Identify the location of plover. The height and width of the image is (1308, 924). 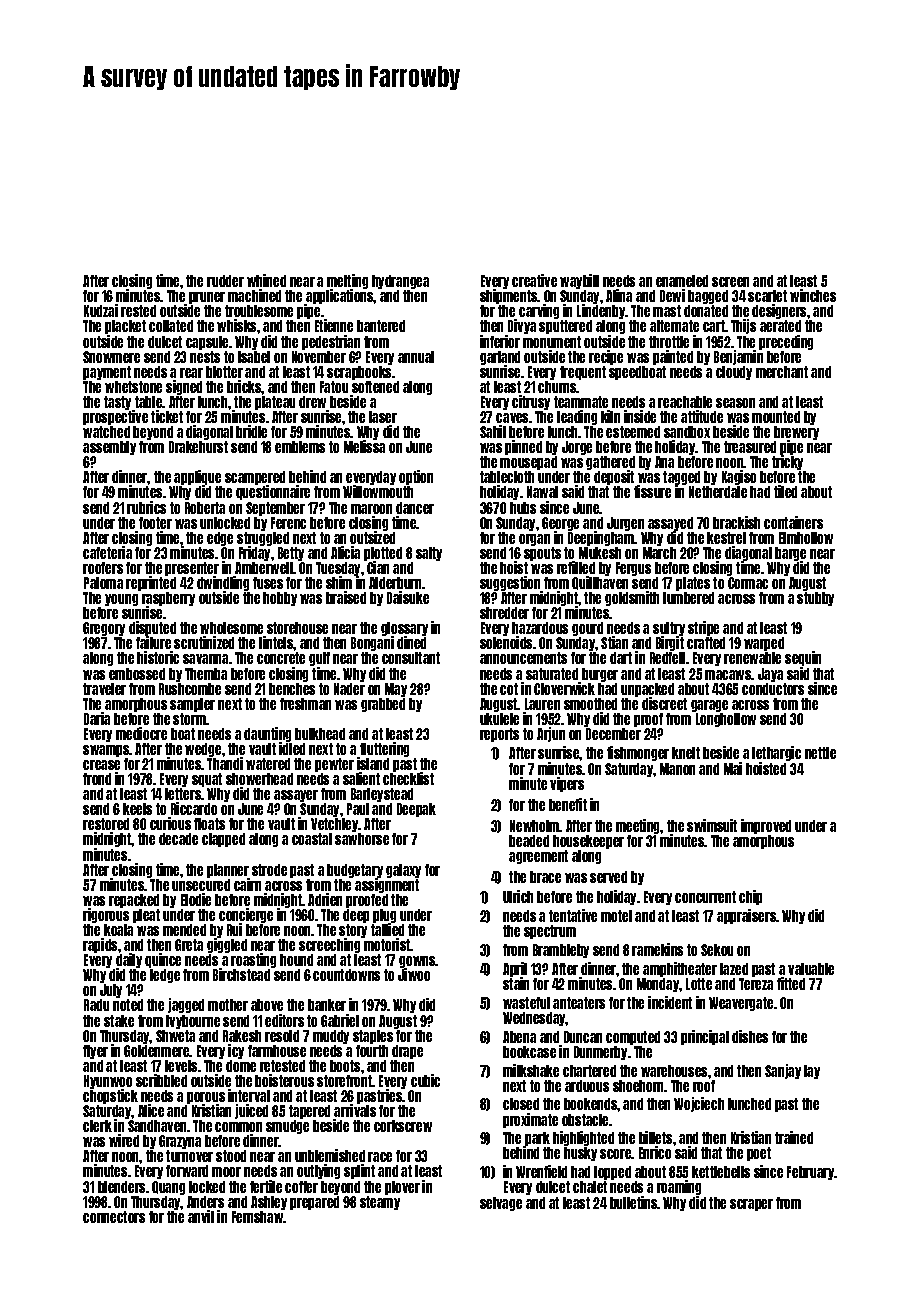
(402, 1188).
